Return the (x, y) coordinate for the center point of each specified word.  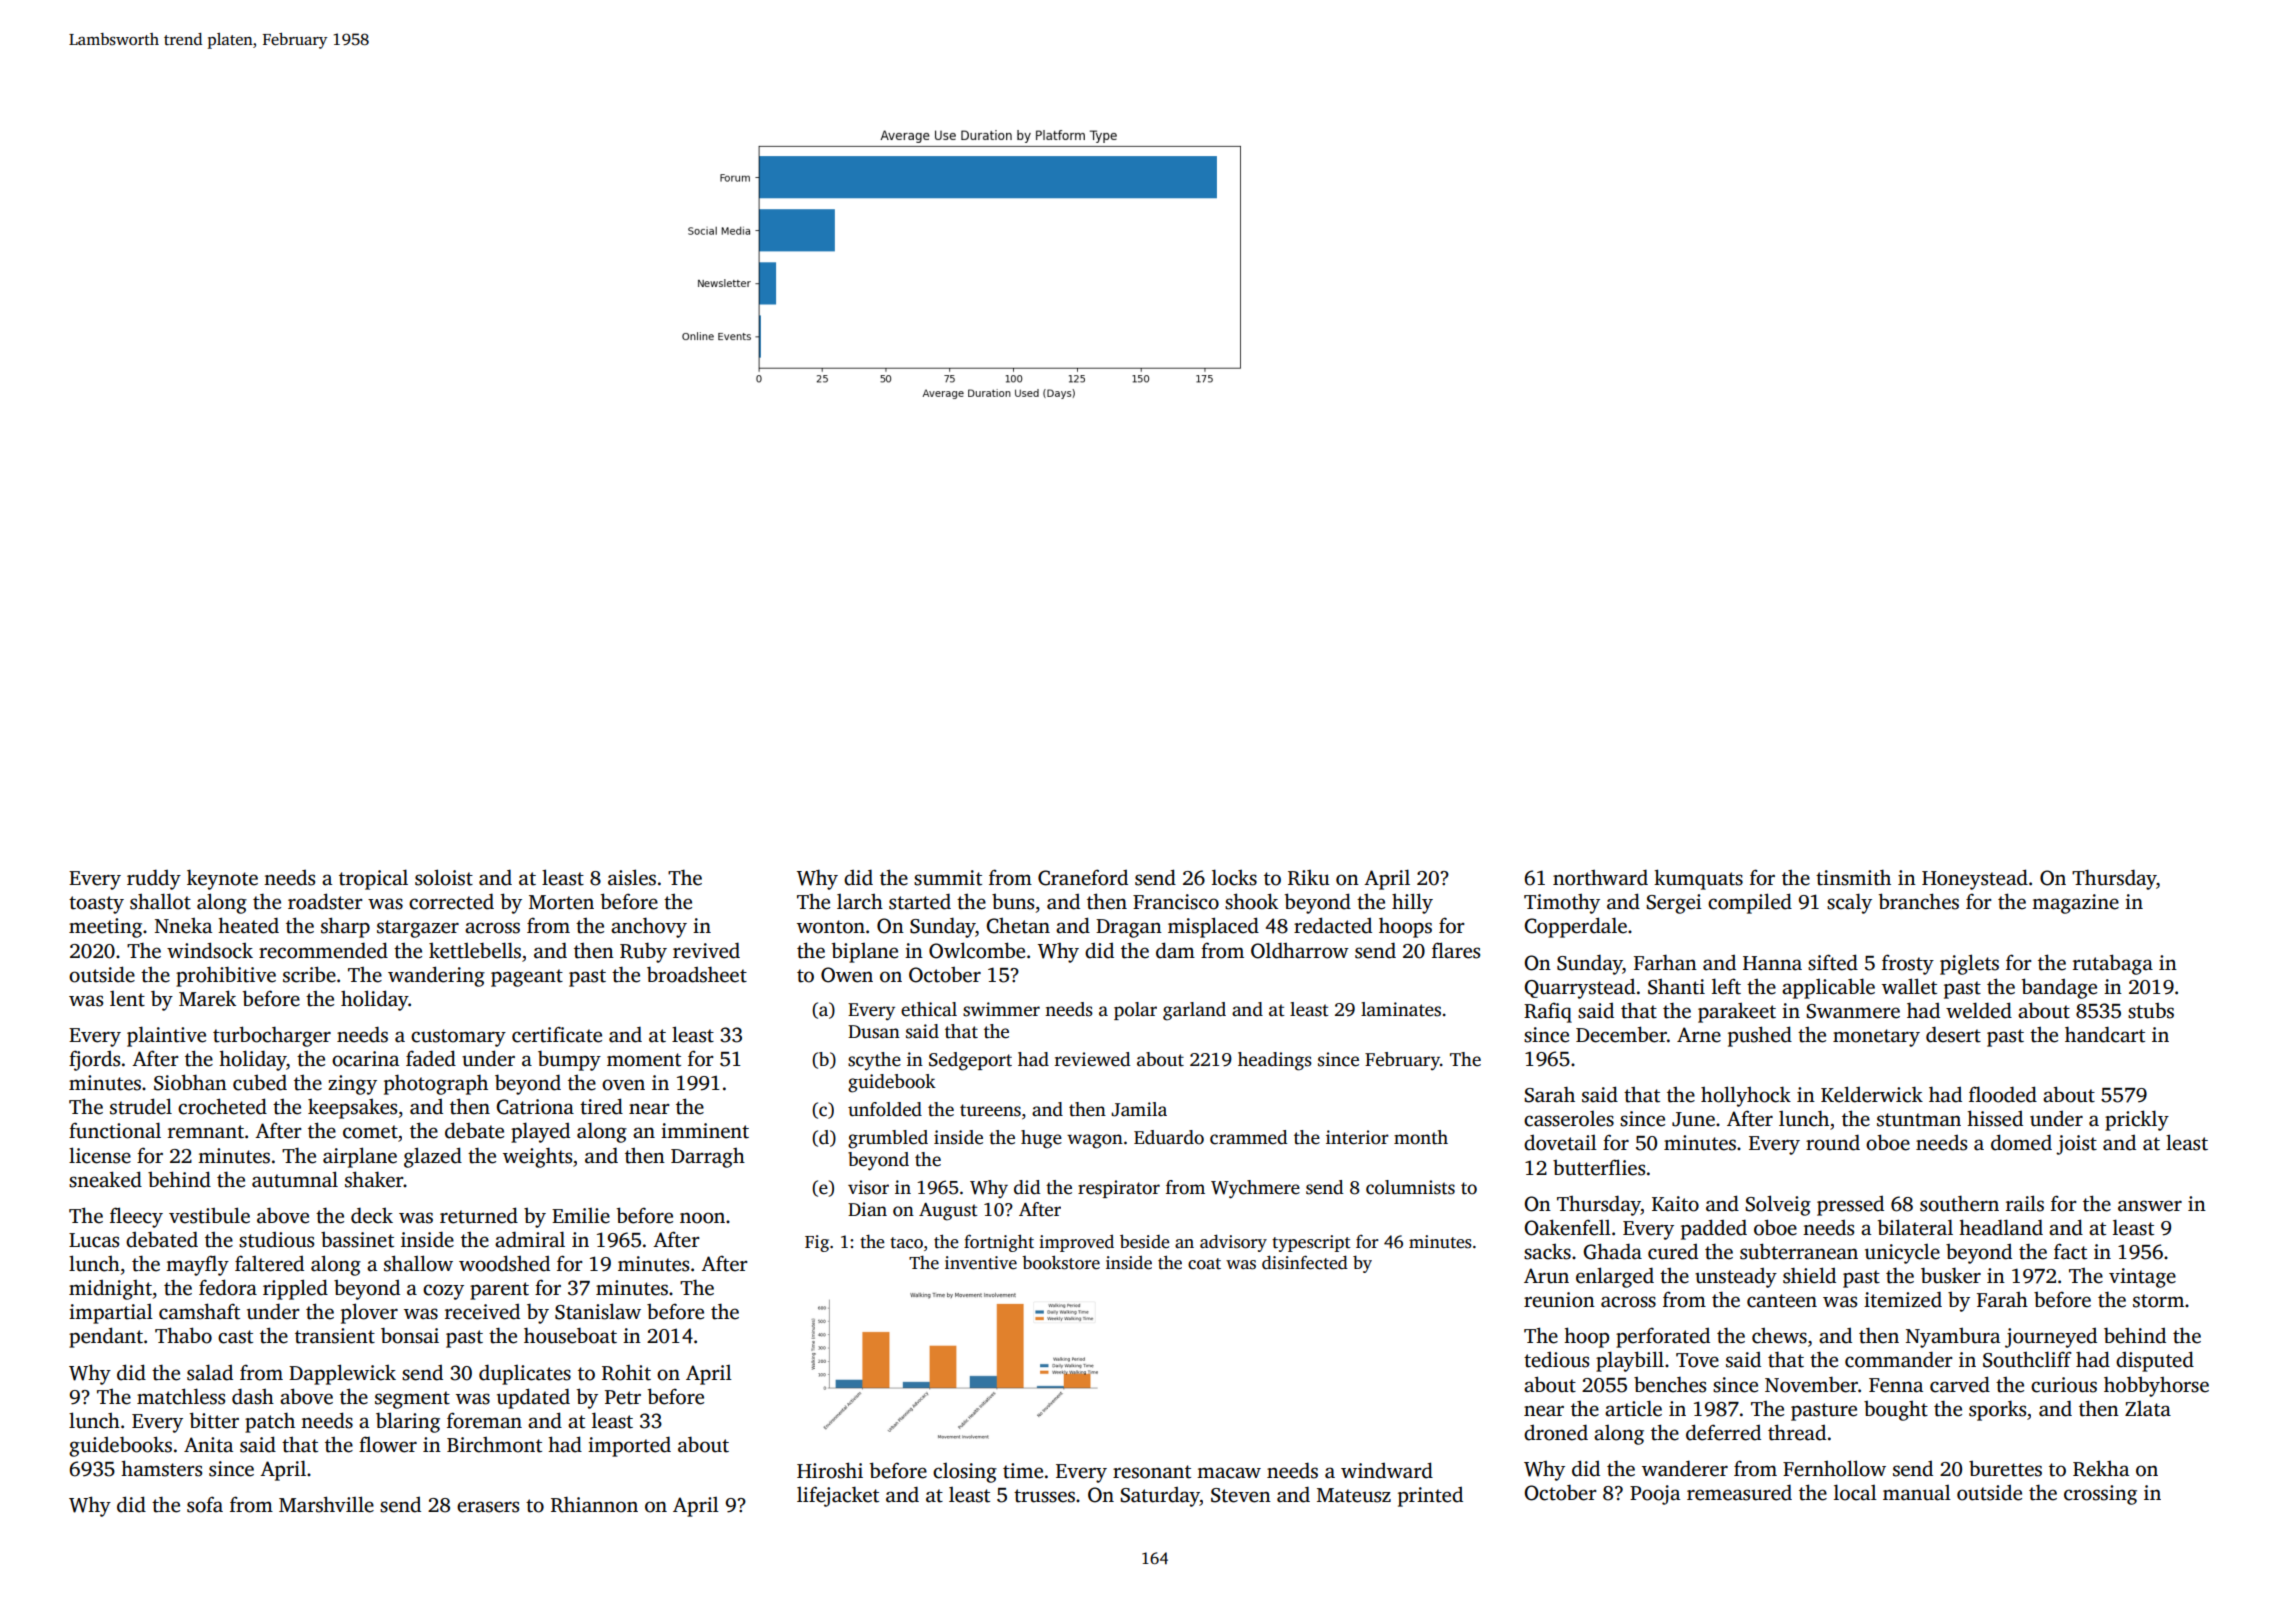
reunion (1559, 1300)
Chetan (1018, 926)
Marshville (326, 1504)
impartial (111, 1314)
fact (2070, 1251)
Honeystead (1975, 879)
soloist (444, 877)
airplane (360, 1157)
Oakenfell (1567, 1227)
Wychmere (1255, 1189)
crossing (2100, 1495)
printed (1430, 1497)
